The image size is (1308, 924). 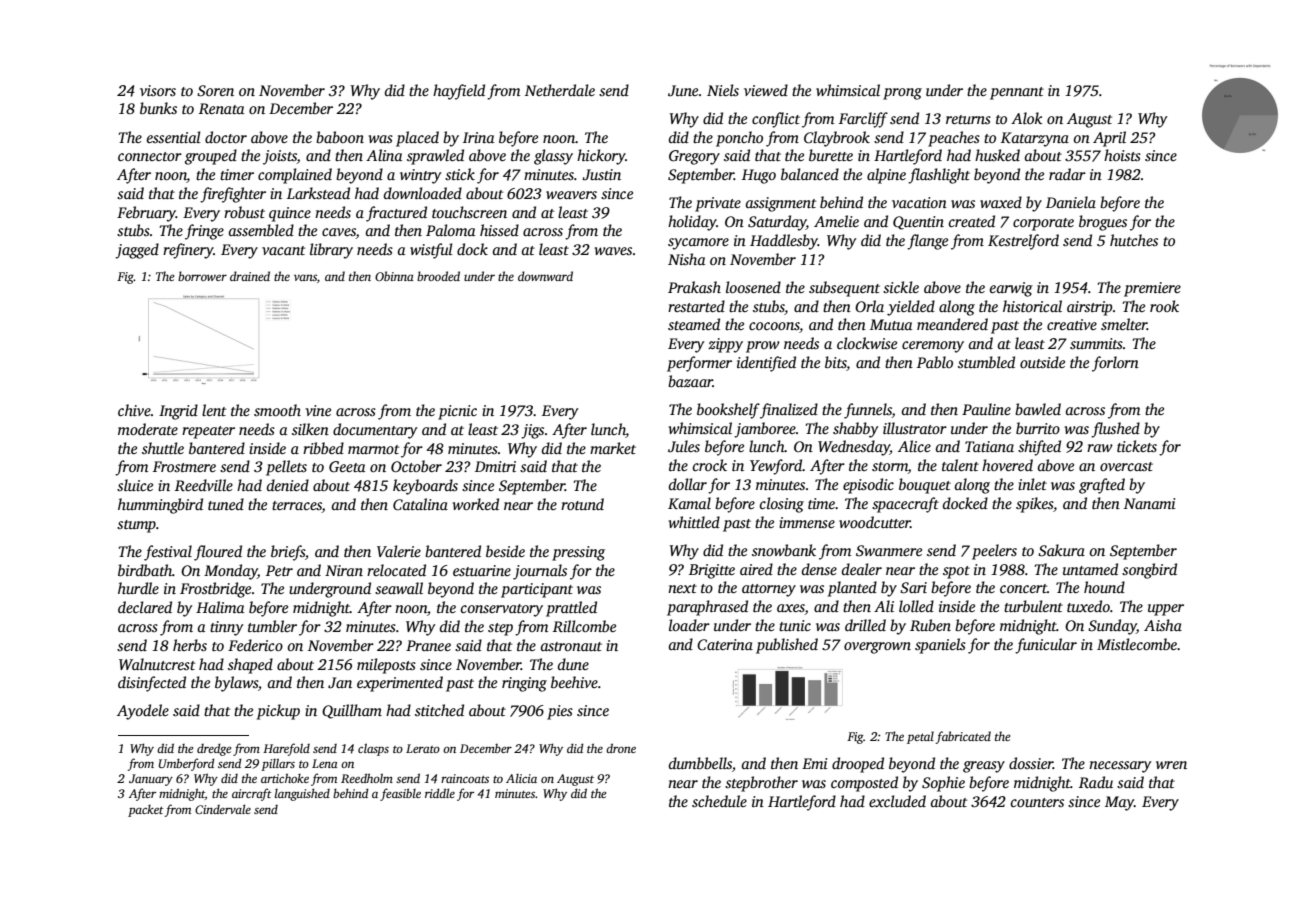 What do you see at coordinates (400, 684) in the page?
I see `experimented` at bounding box center [400, 684].
